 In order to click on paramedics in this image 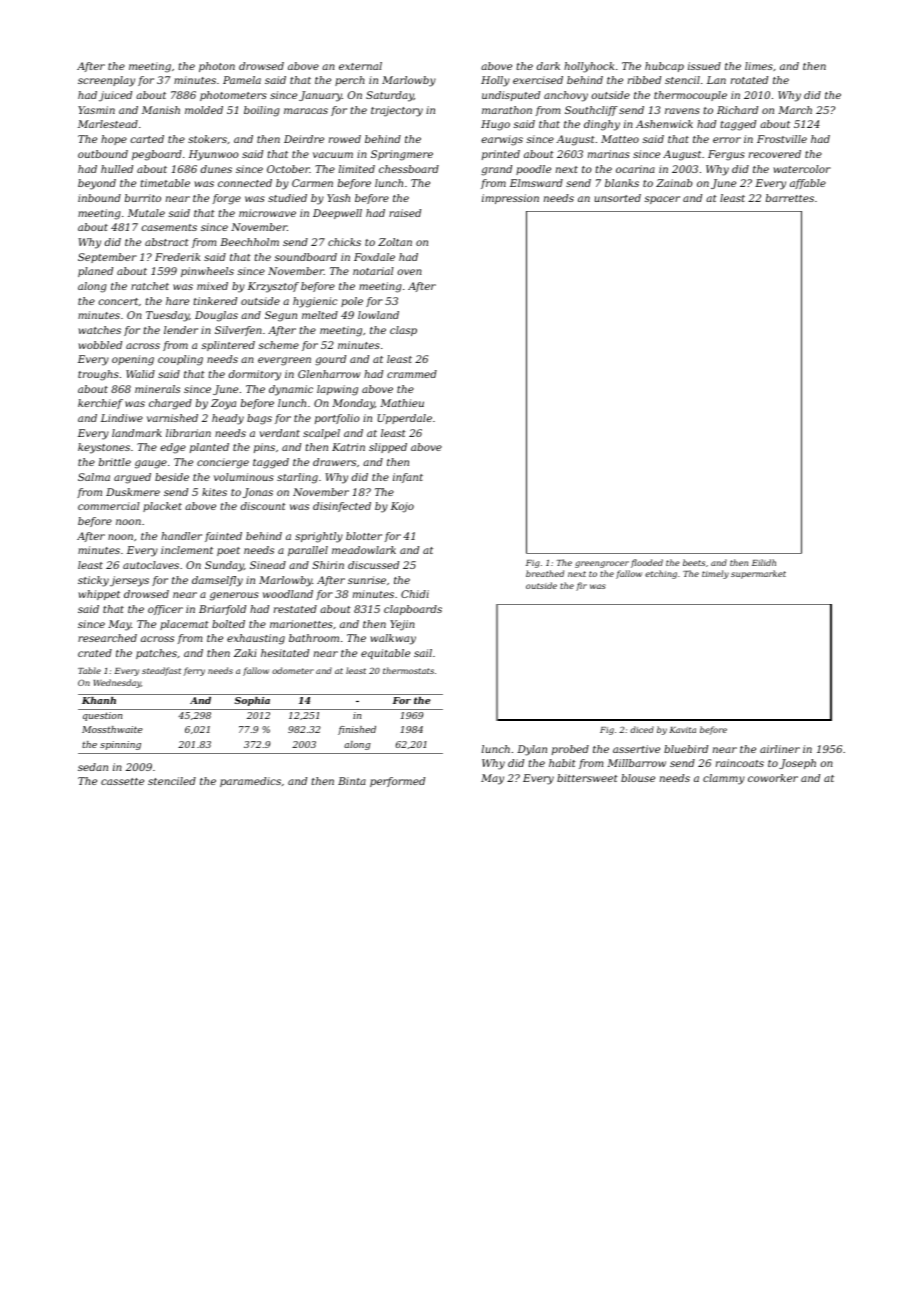, I will do `click(250, 782)`.
